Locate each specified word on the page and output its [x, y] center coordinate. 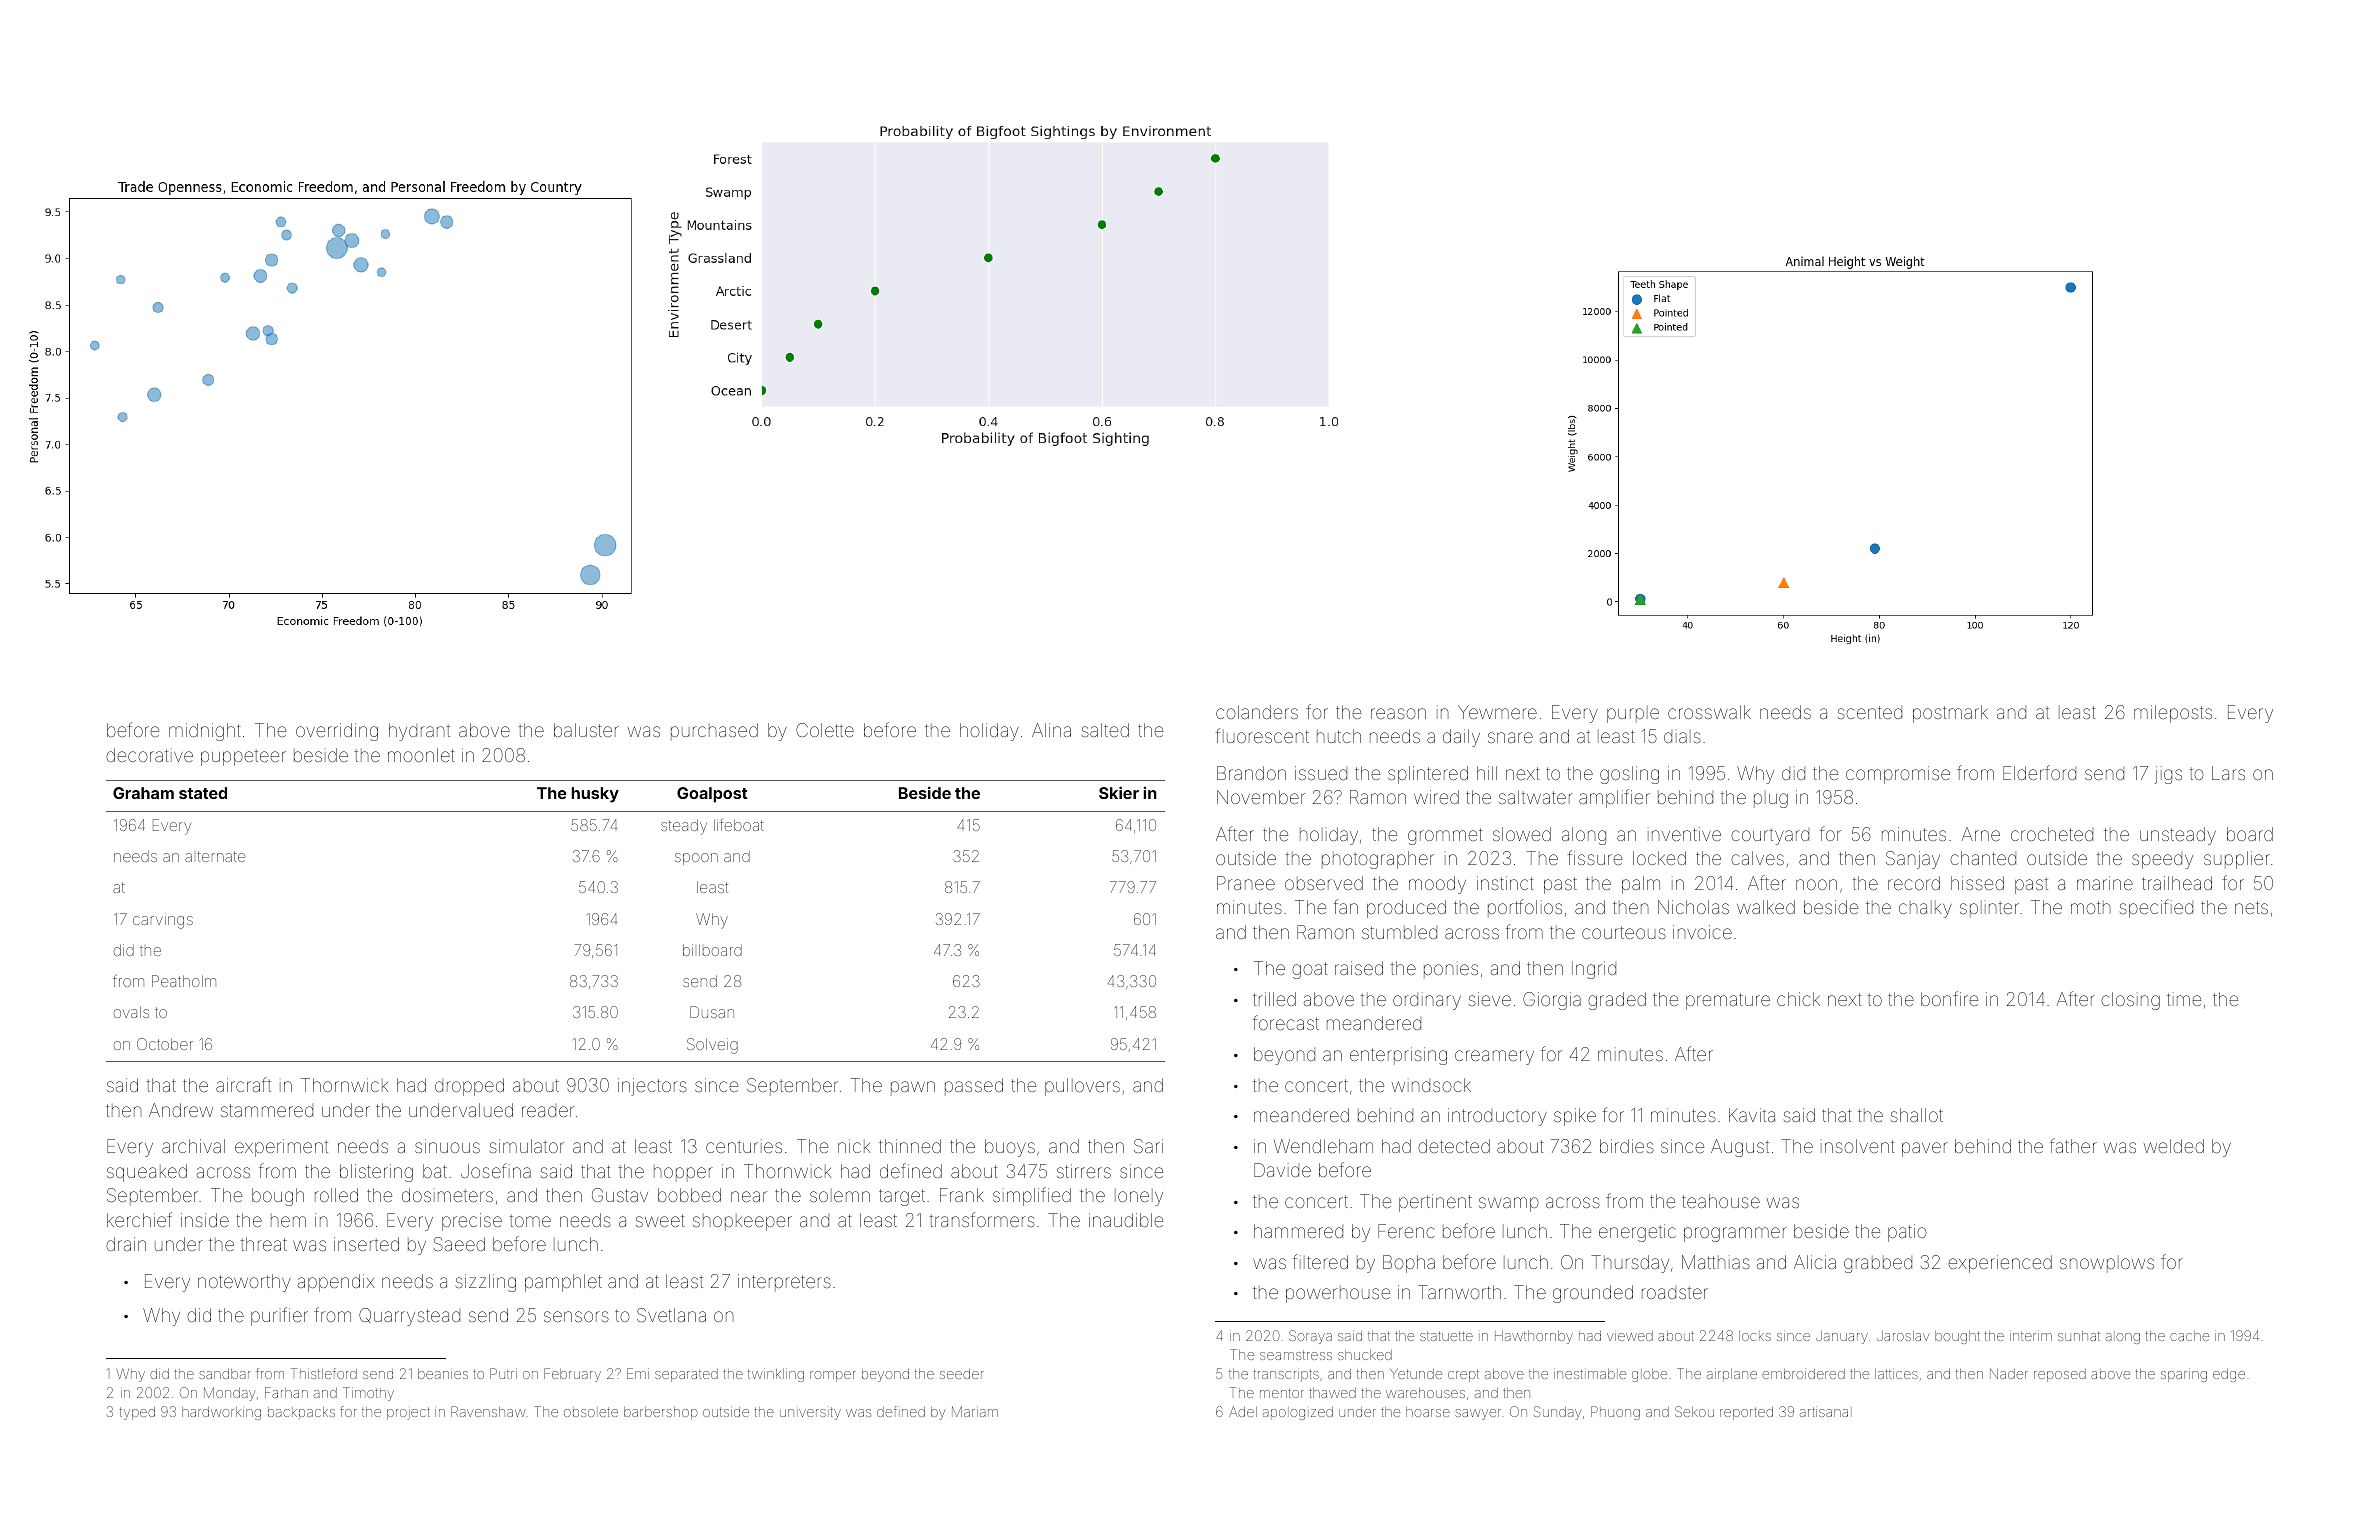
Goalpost [712, 795]
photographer [1378, 860]
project [408, 1413]
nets [2251, 907]
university [810, 1413]
